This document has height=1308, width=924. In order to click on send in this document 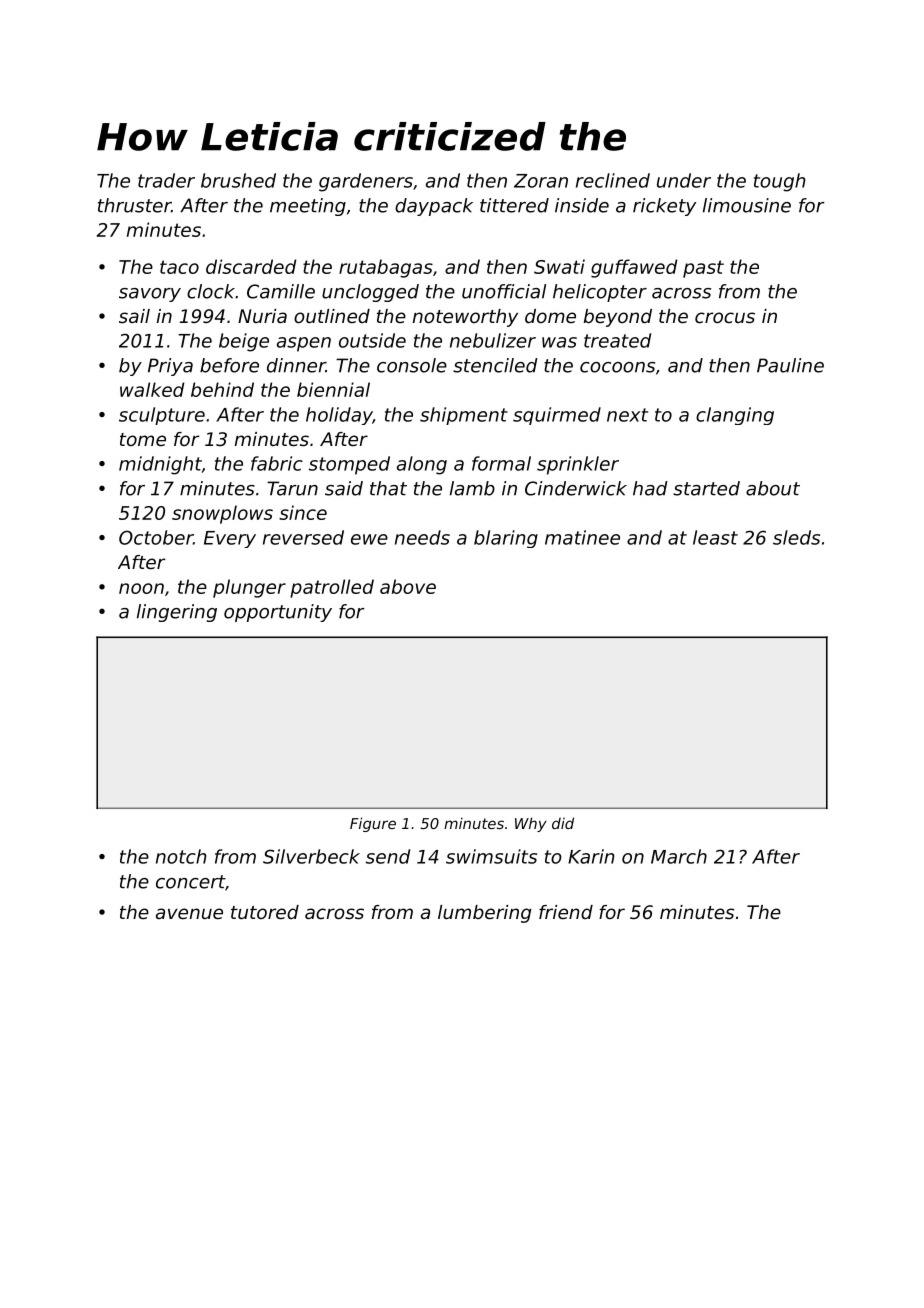, I will do `click(388, 856)`.
